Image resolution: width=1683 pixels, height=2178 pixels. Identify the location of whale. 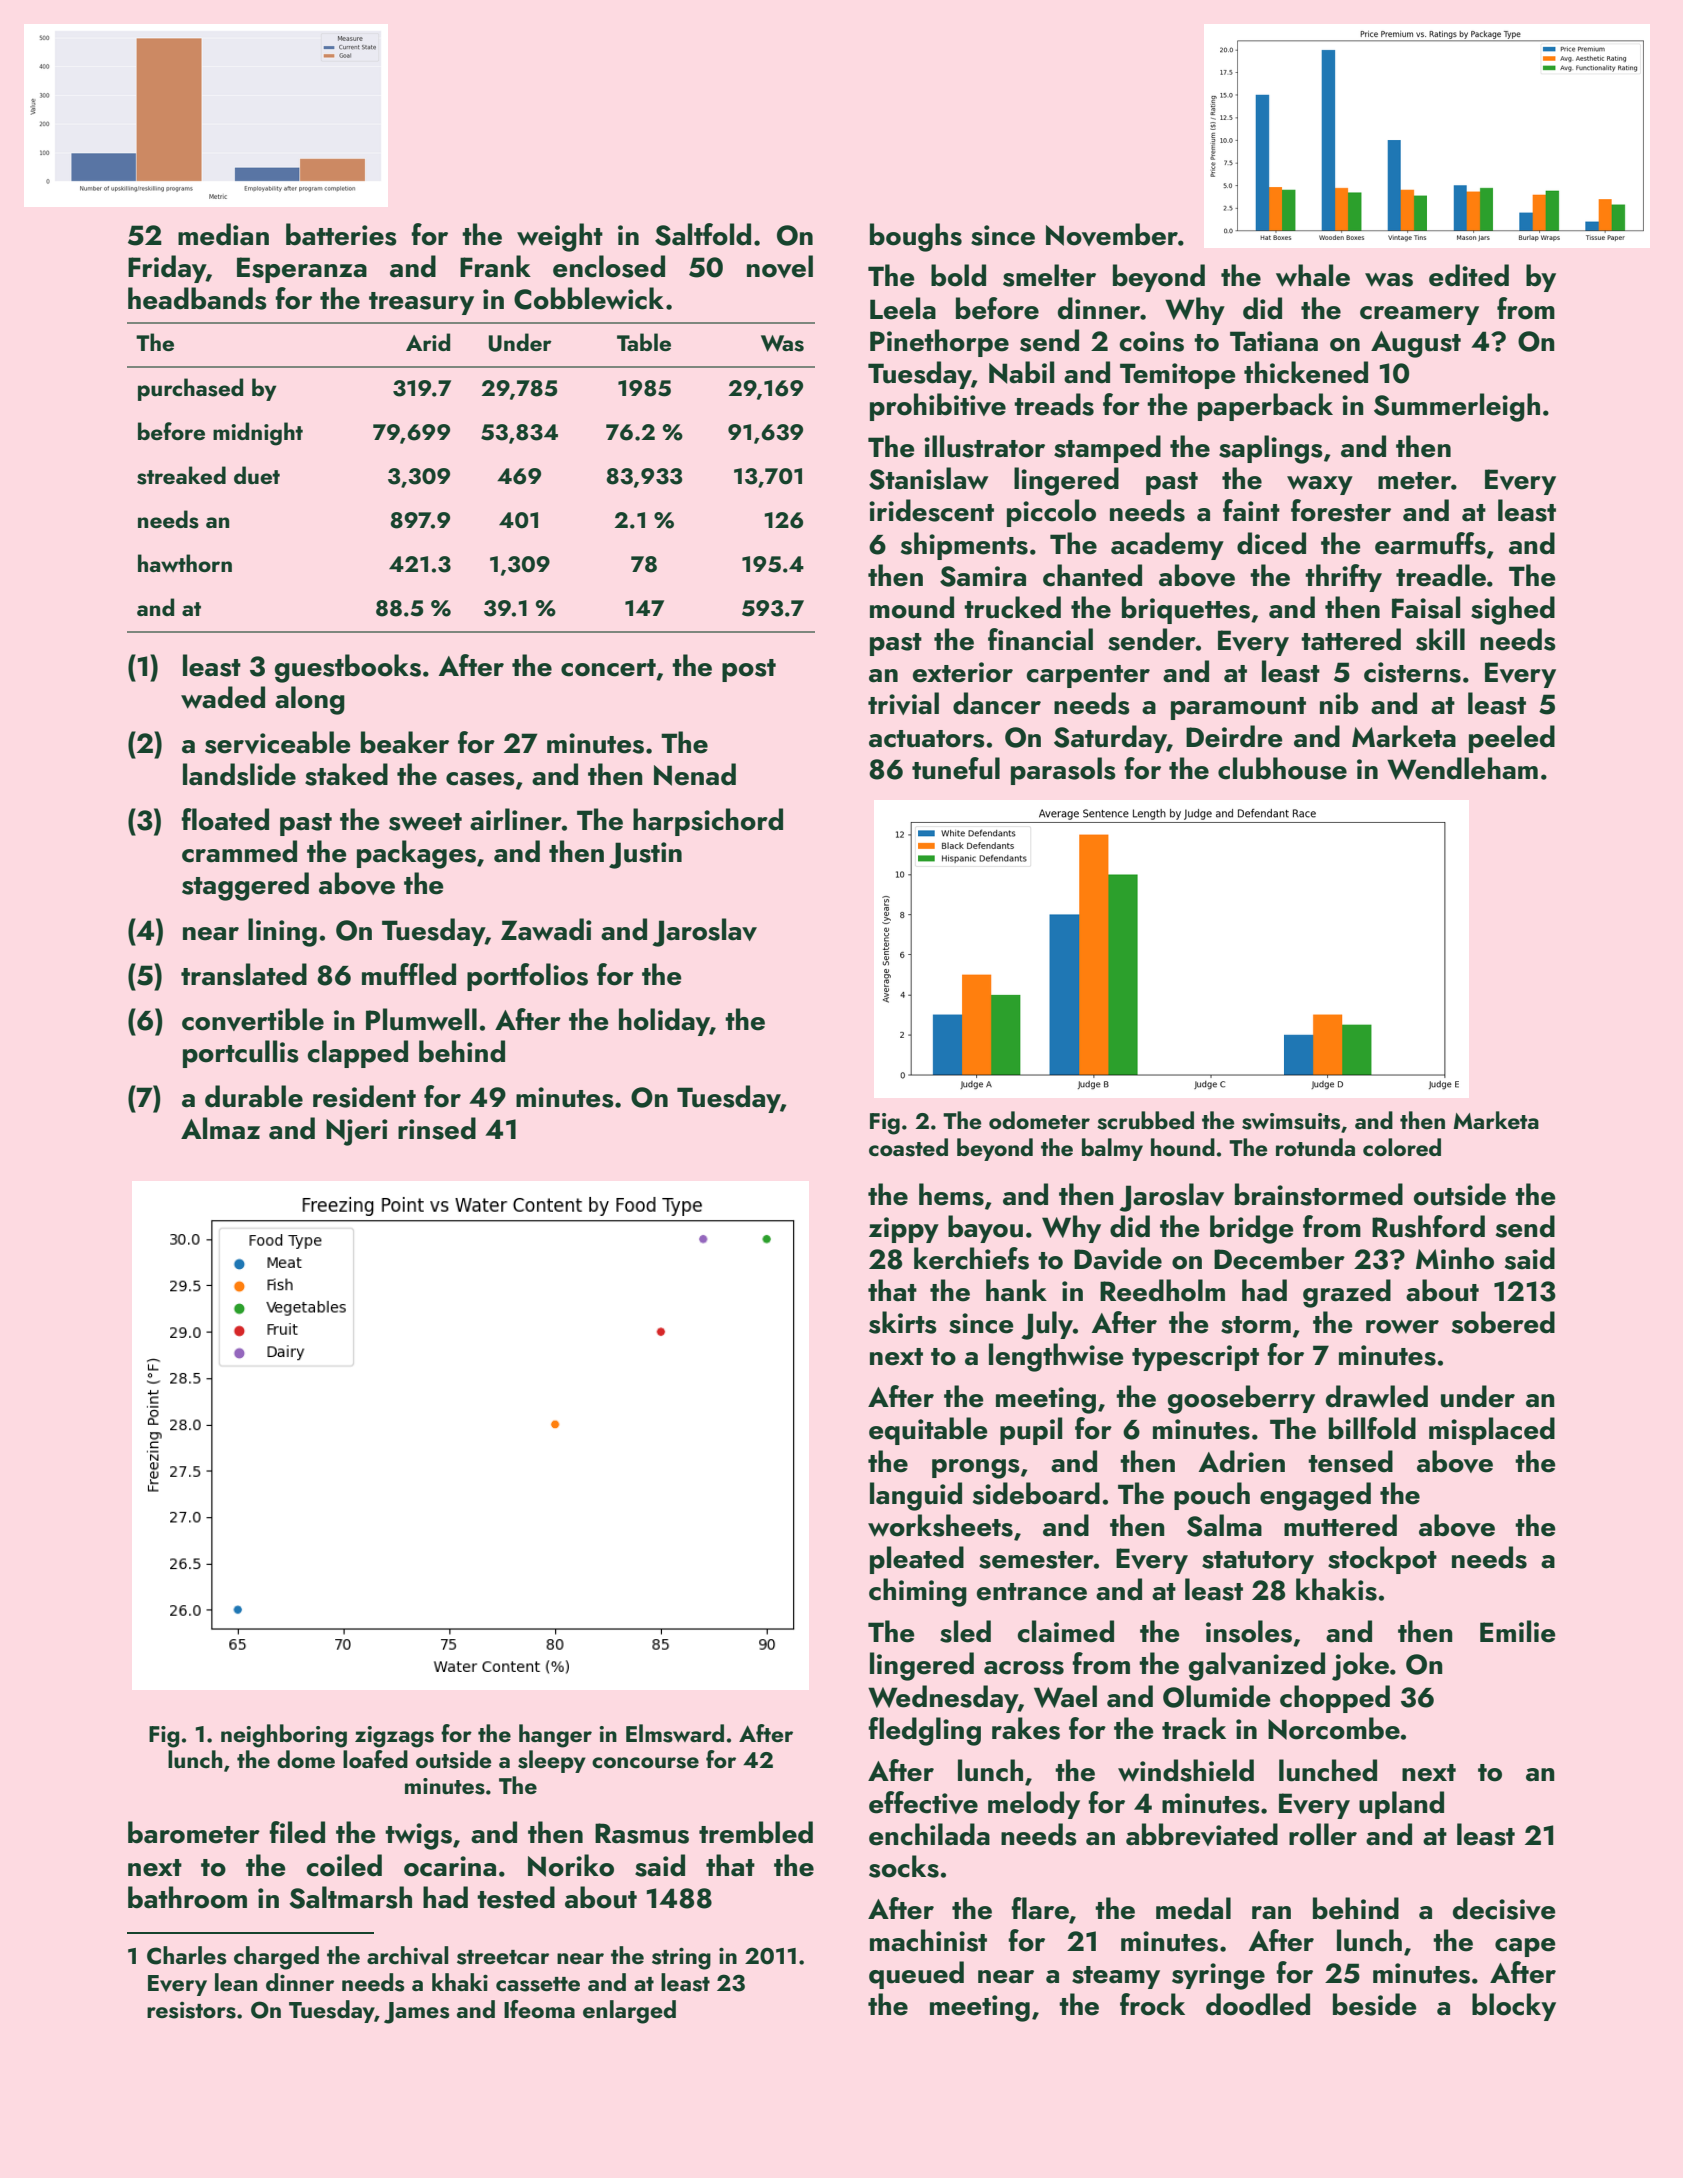
(1313, 275).
